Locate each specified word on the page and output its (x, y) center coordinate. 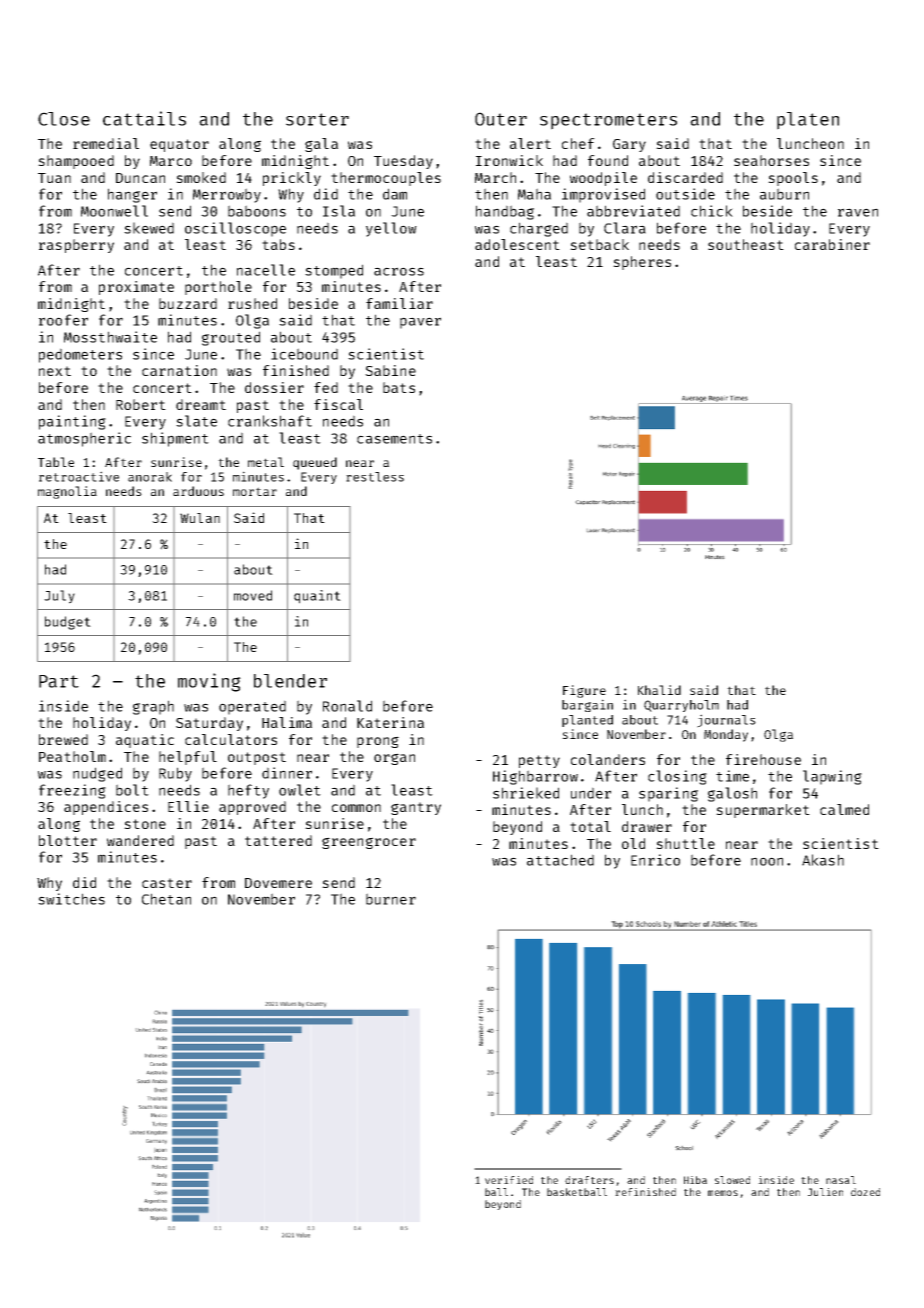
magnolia (67, 492)
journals (726, 721)
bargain (587, 705)
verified (509, 1180)
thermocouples (386, 179)
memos (723, 1193)
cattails (144, 118)
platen (808, 121)
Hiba (695, 1180)
